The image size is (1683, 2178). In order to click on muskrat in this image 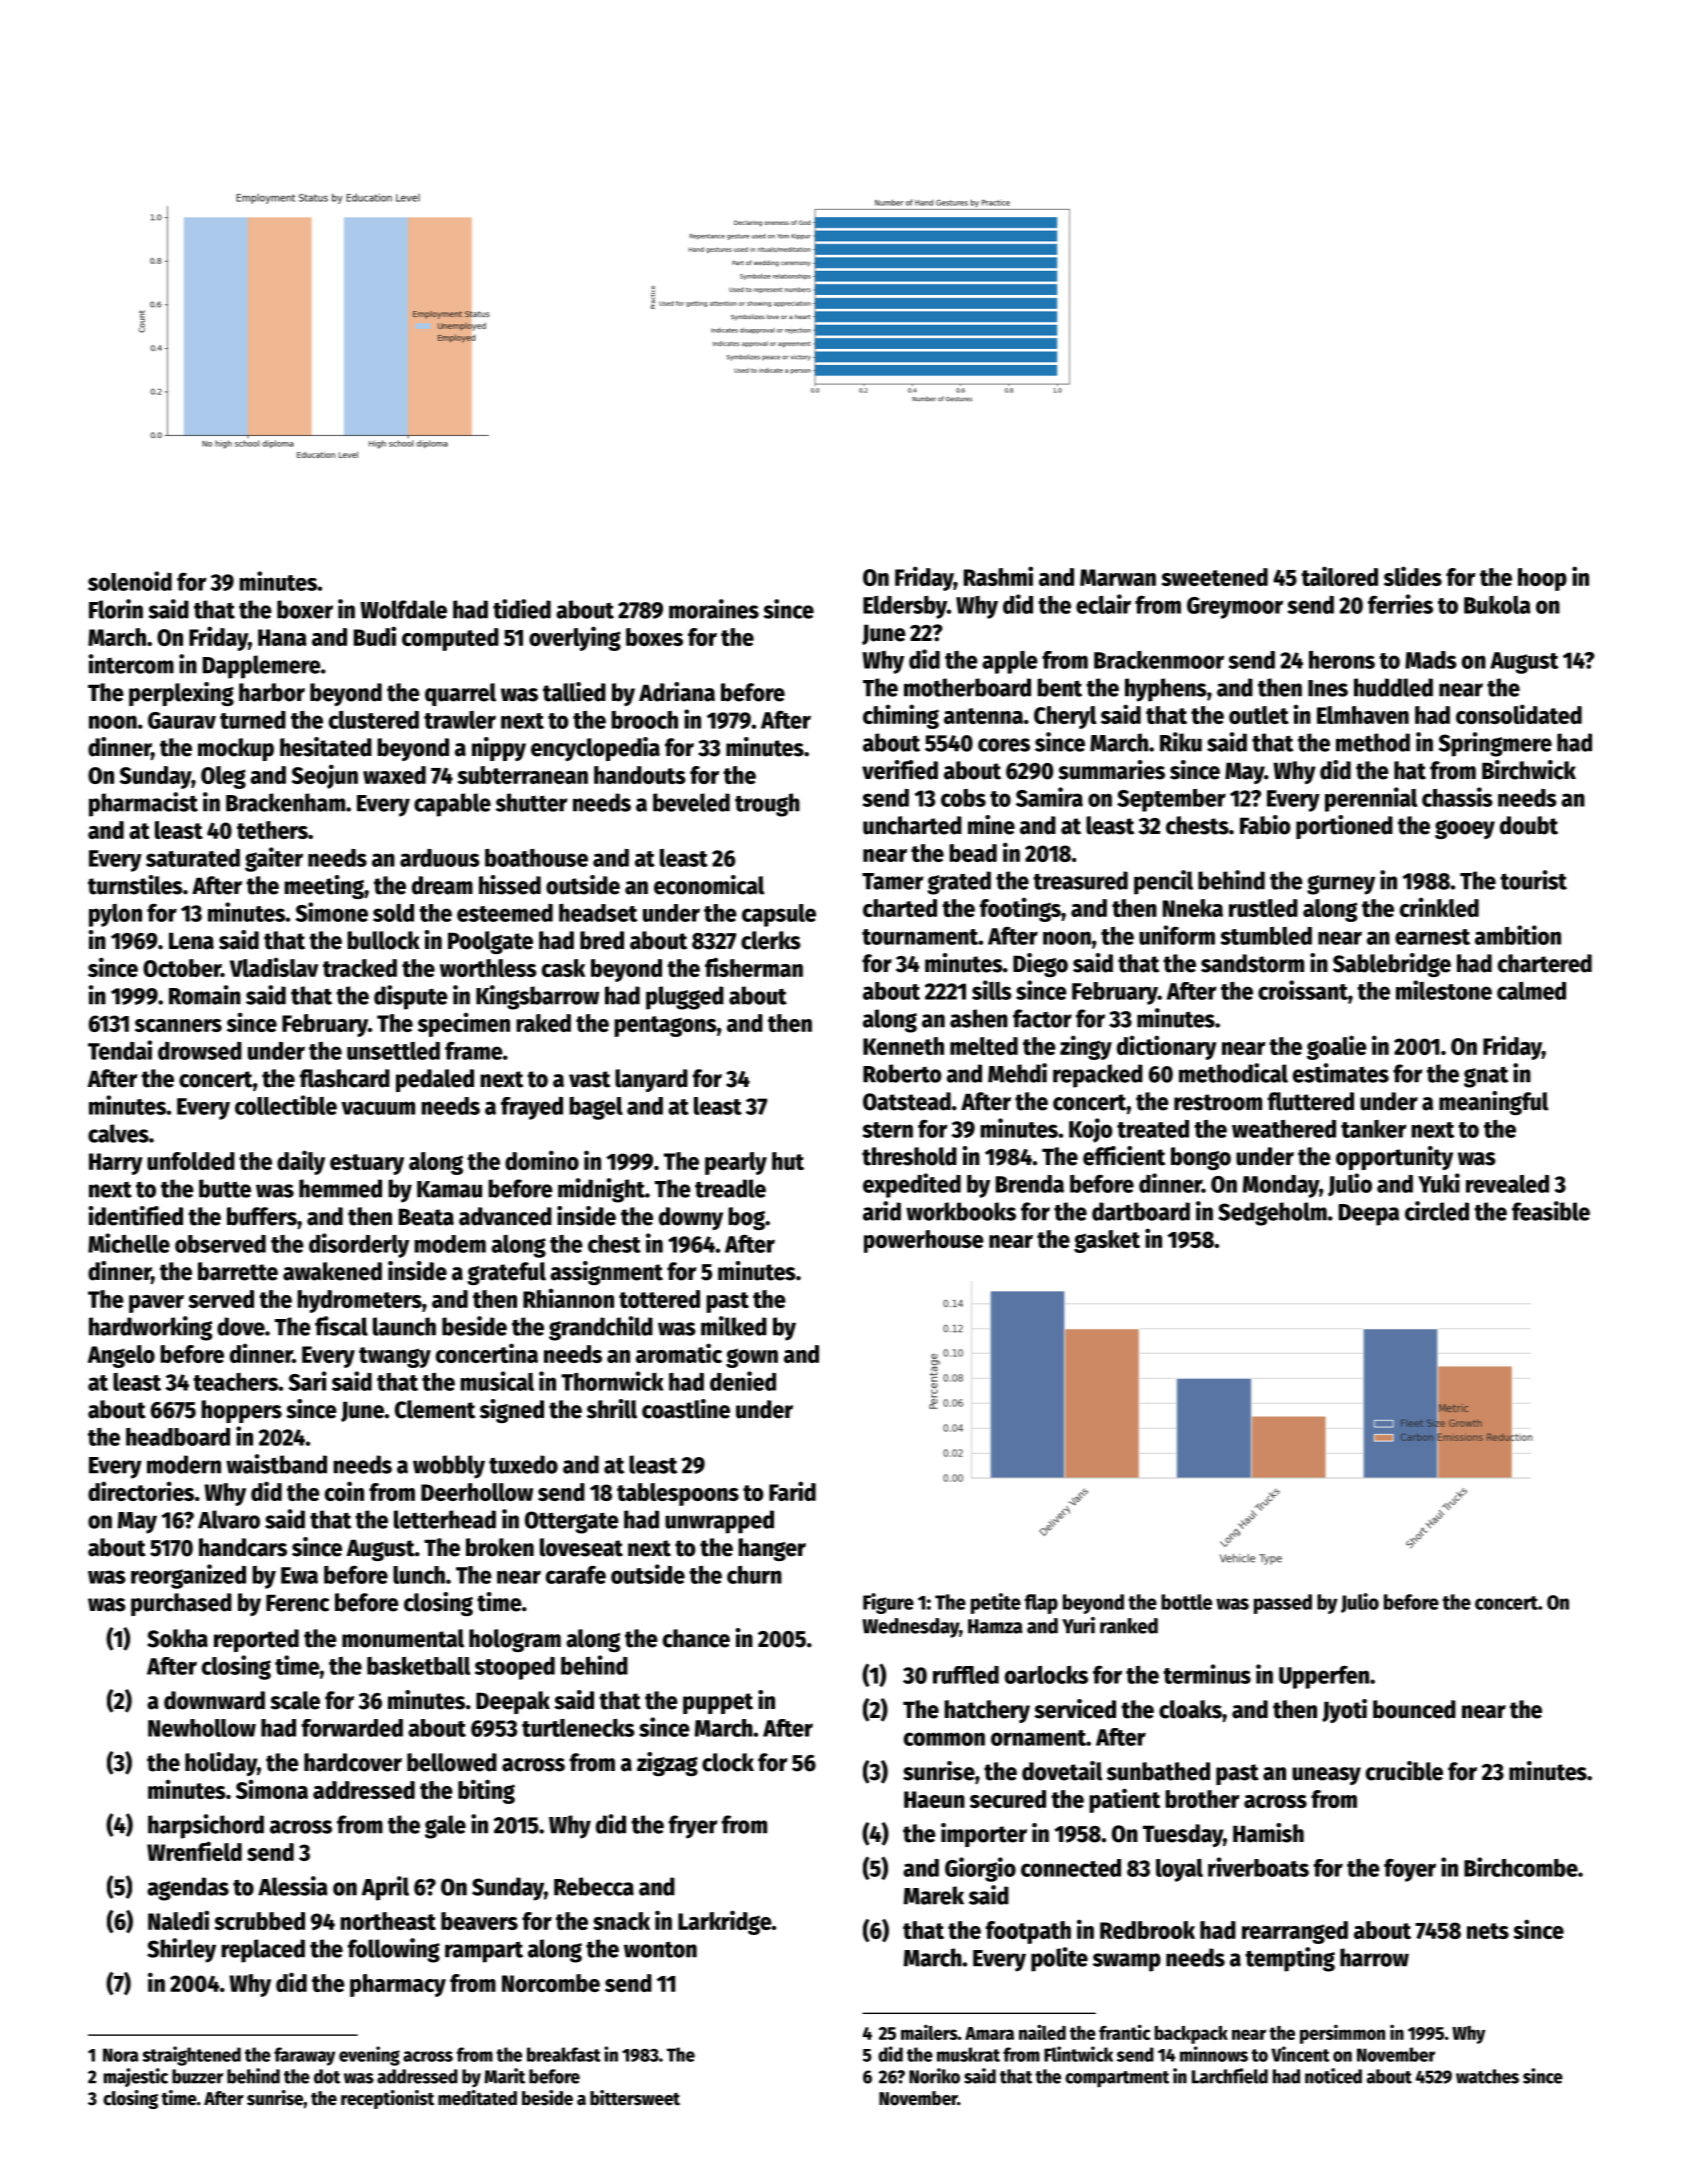, I will do `click(968, 2054)`.
